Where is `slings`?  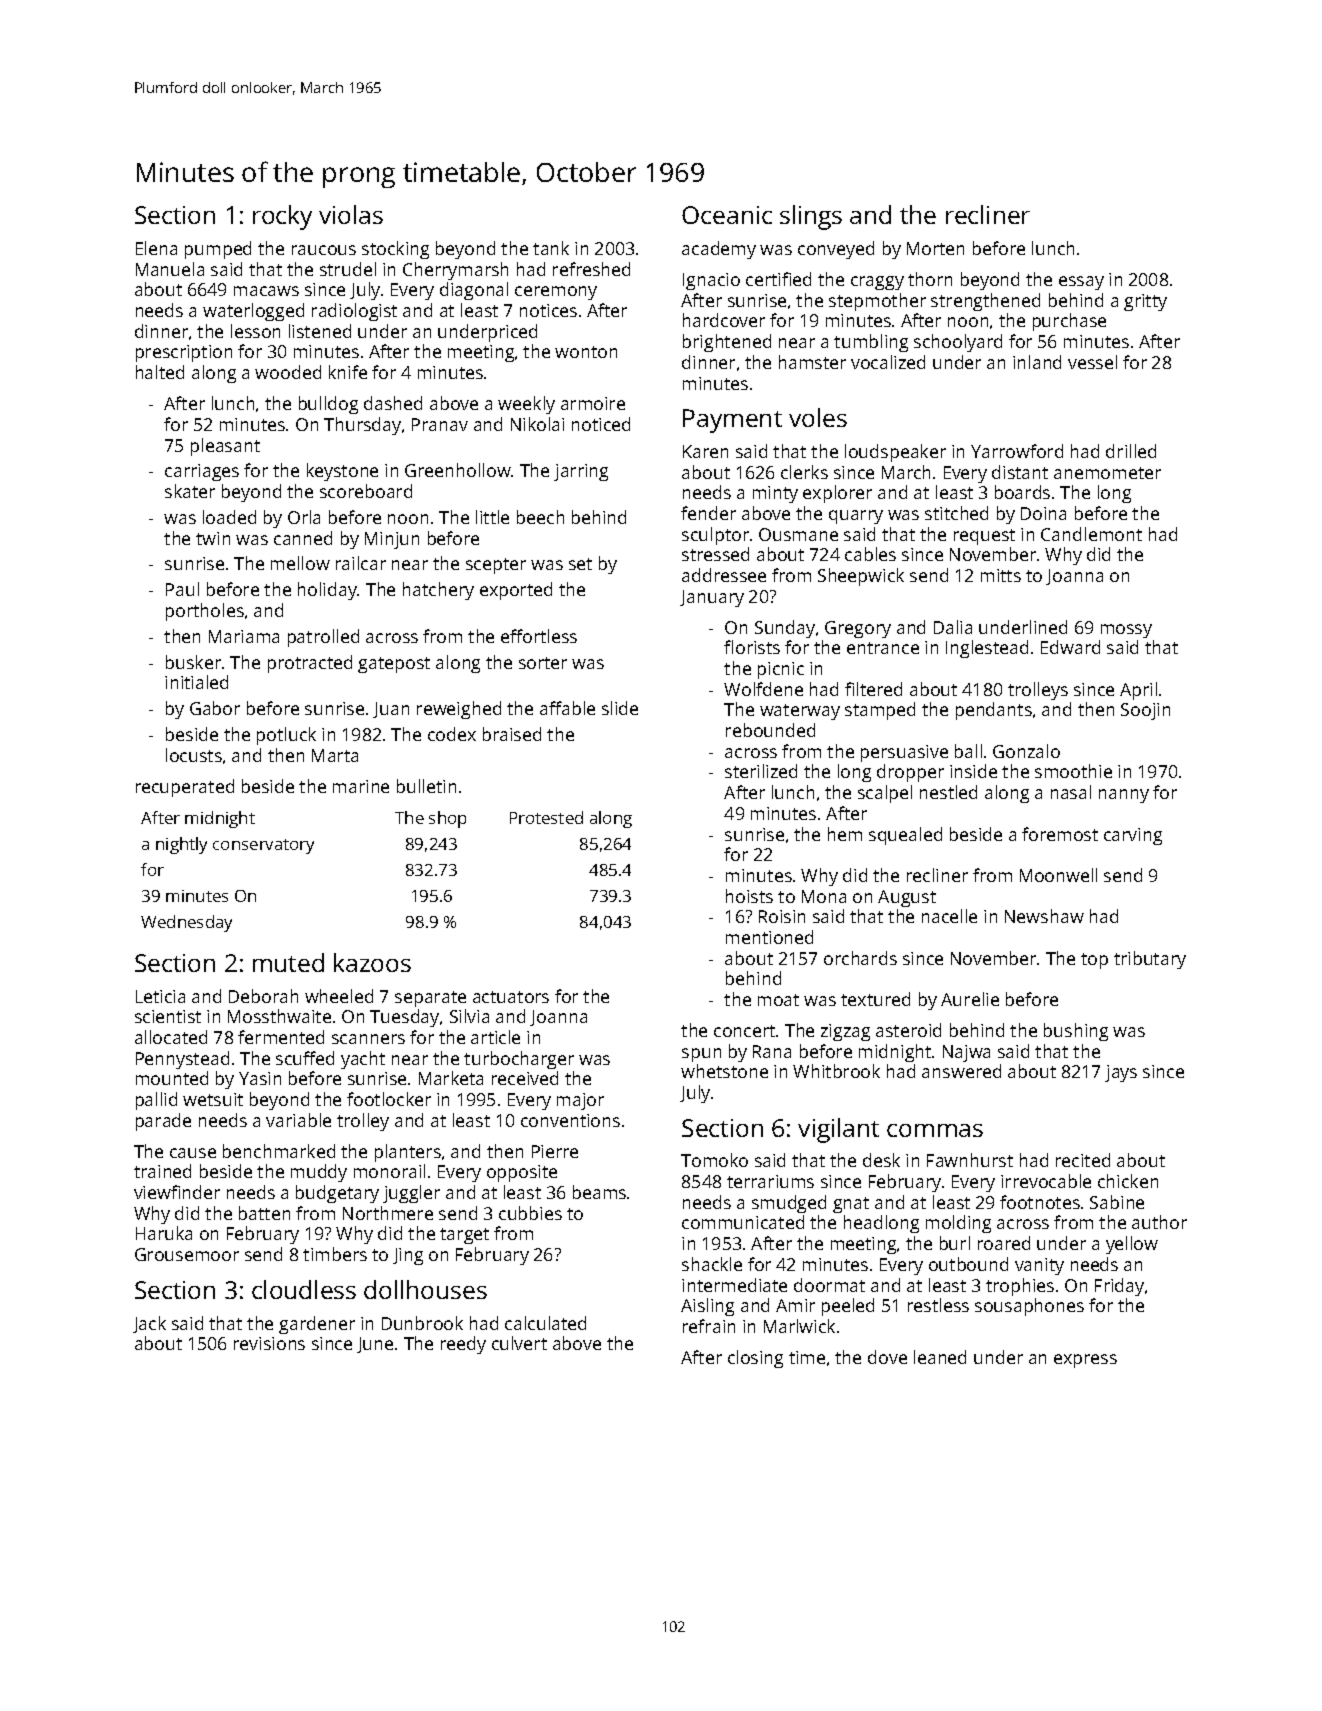 slings is located at coordinates (811, 217).
